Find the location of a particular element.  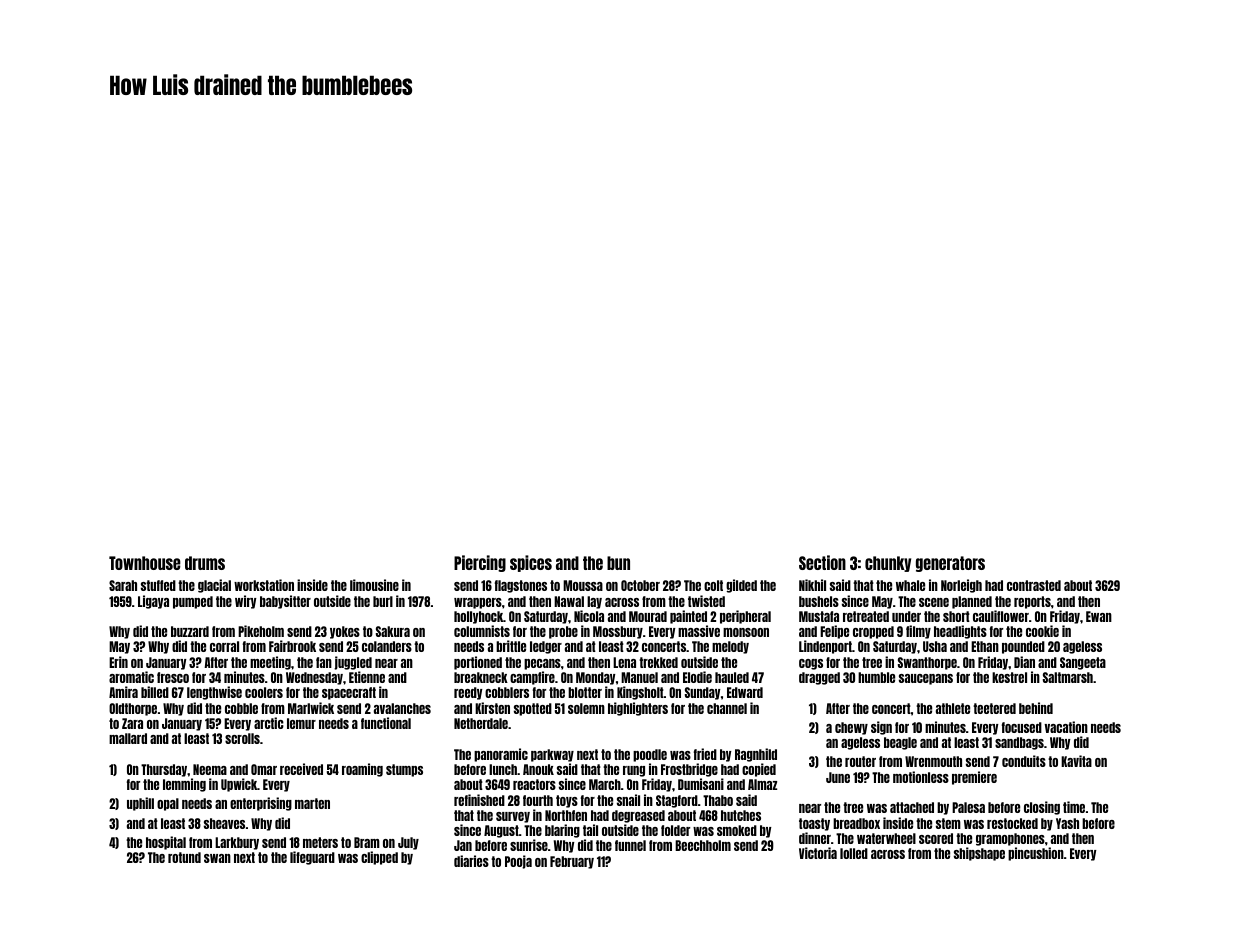

blotter is located at coordinates (585, 692).
